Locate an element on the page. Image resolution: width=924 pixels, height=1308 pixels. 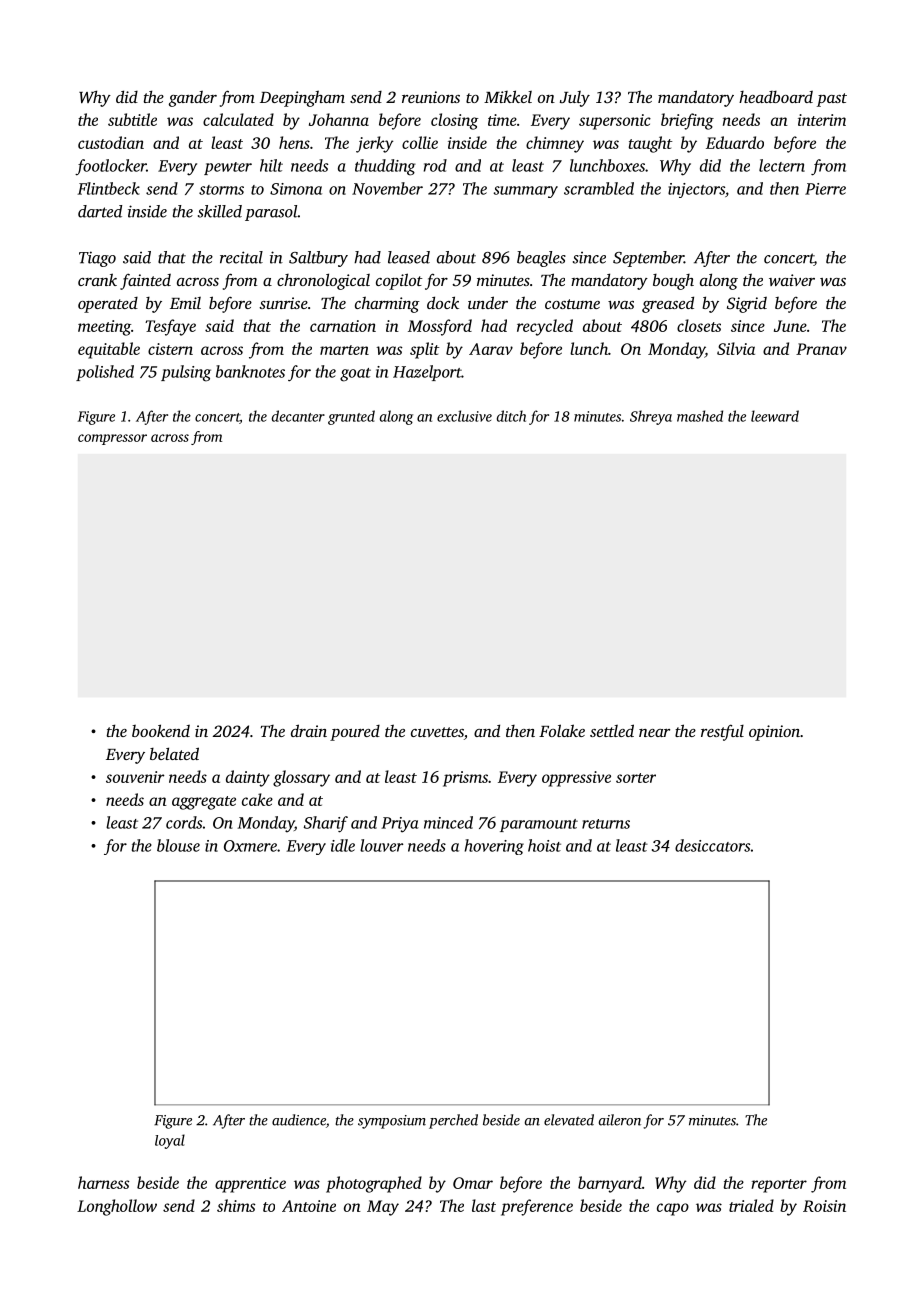
capo is located at coordinates (673, 1209).
